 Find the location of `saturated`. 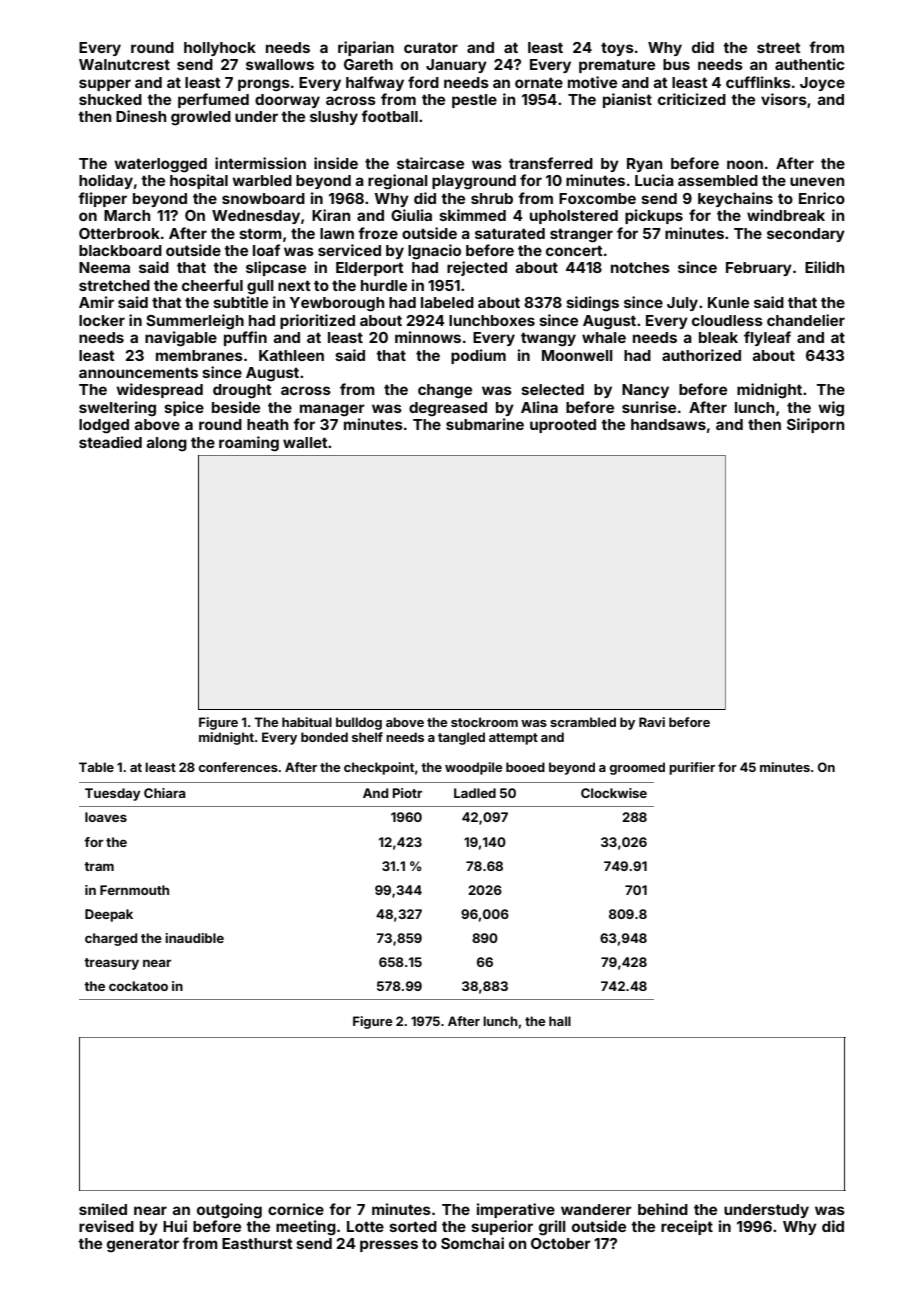

saturated is located at coordinates (510, 233).
